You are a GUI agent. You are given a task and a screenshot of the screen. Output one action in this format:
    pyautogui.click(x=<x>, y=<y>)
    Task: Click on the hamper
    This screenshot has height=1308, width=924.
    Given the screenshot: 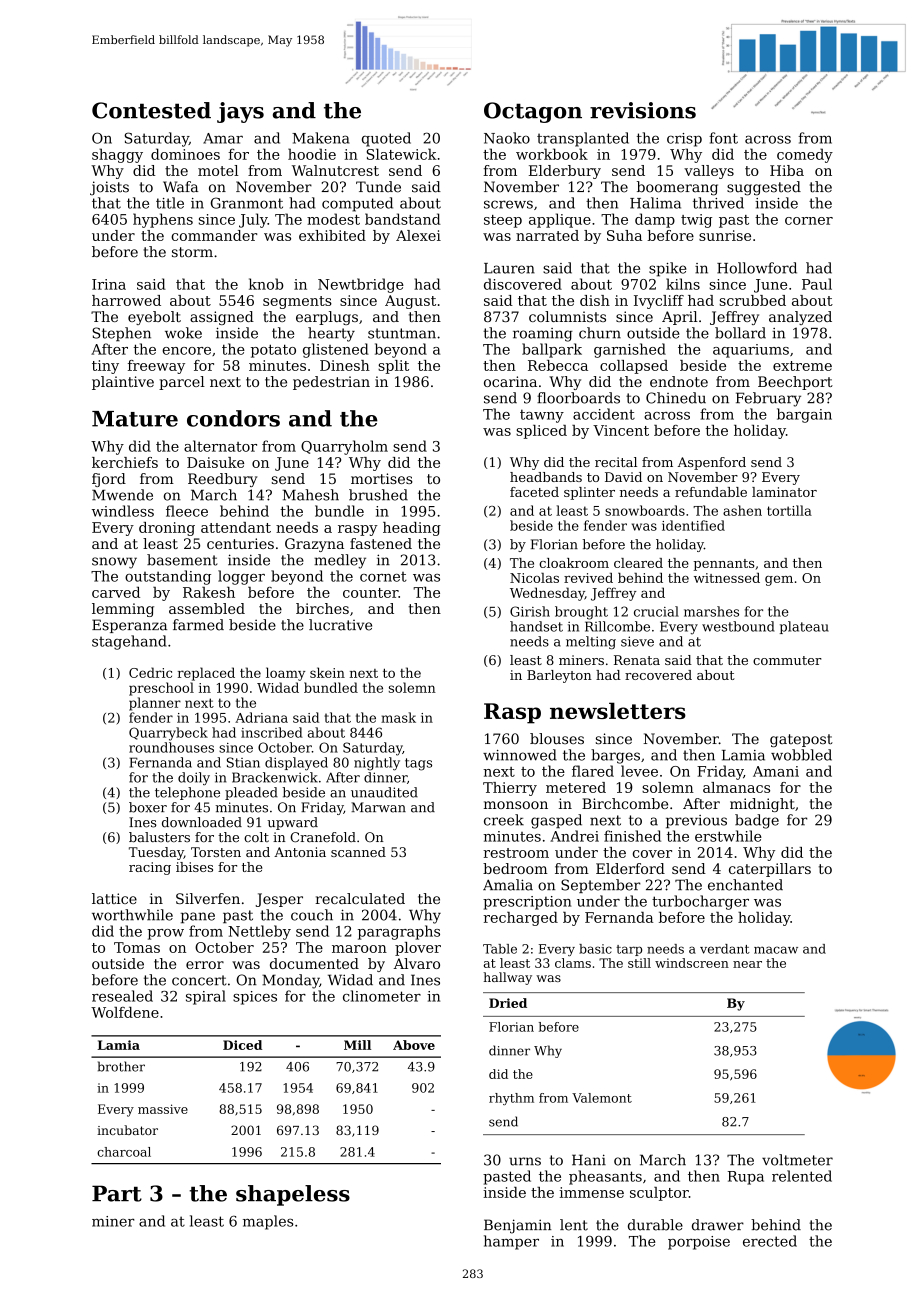 What is the action you would take?
    pyautogui.click(x=511, y=1242)
